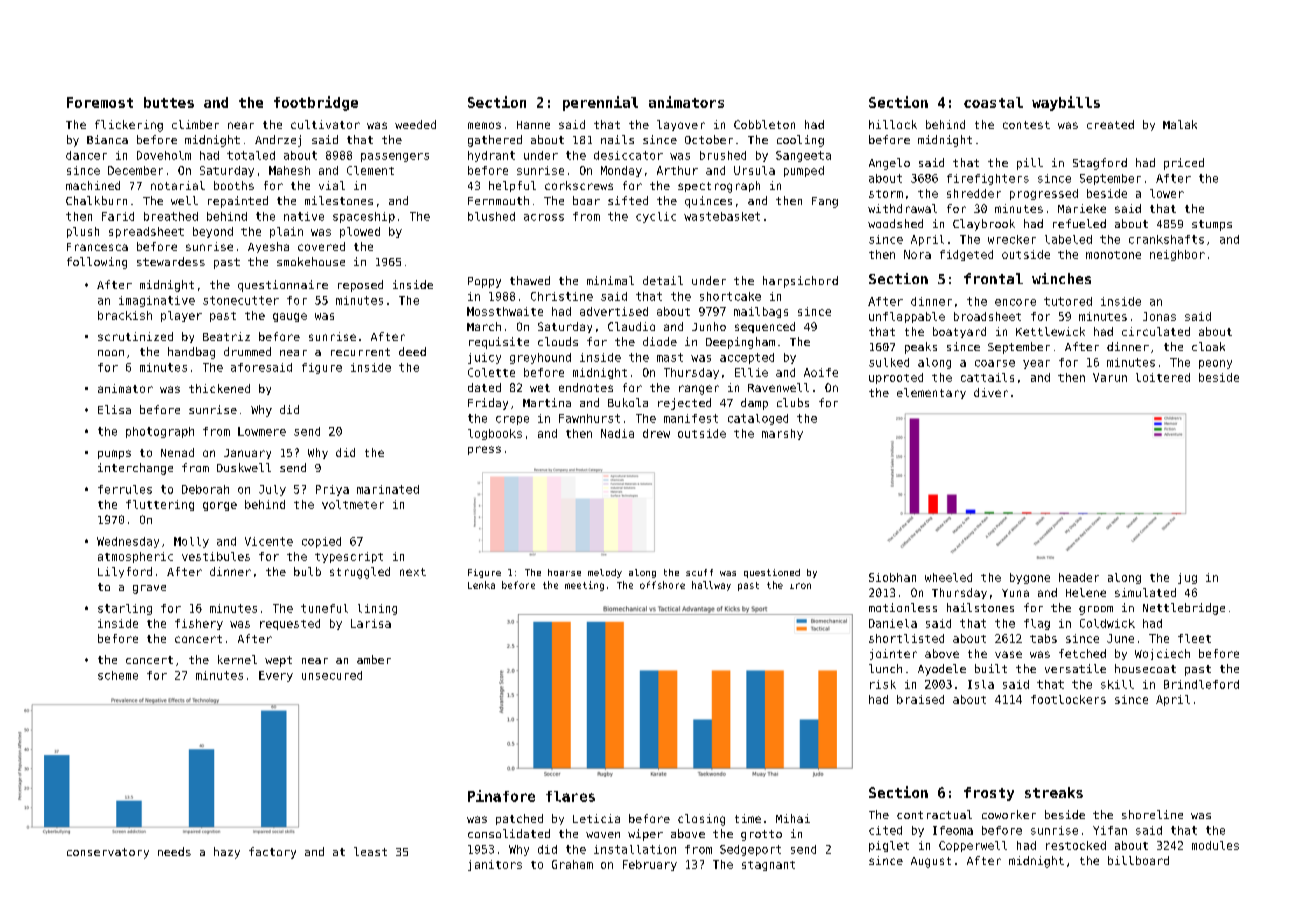  Describe the element at coordinates (114, 454) in the image. I see `pumps` at that location.
